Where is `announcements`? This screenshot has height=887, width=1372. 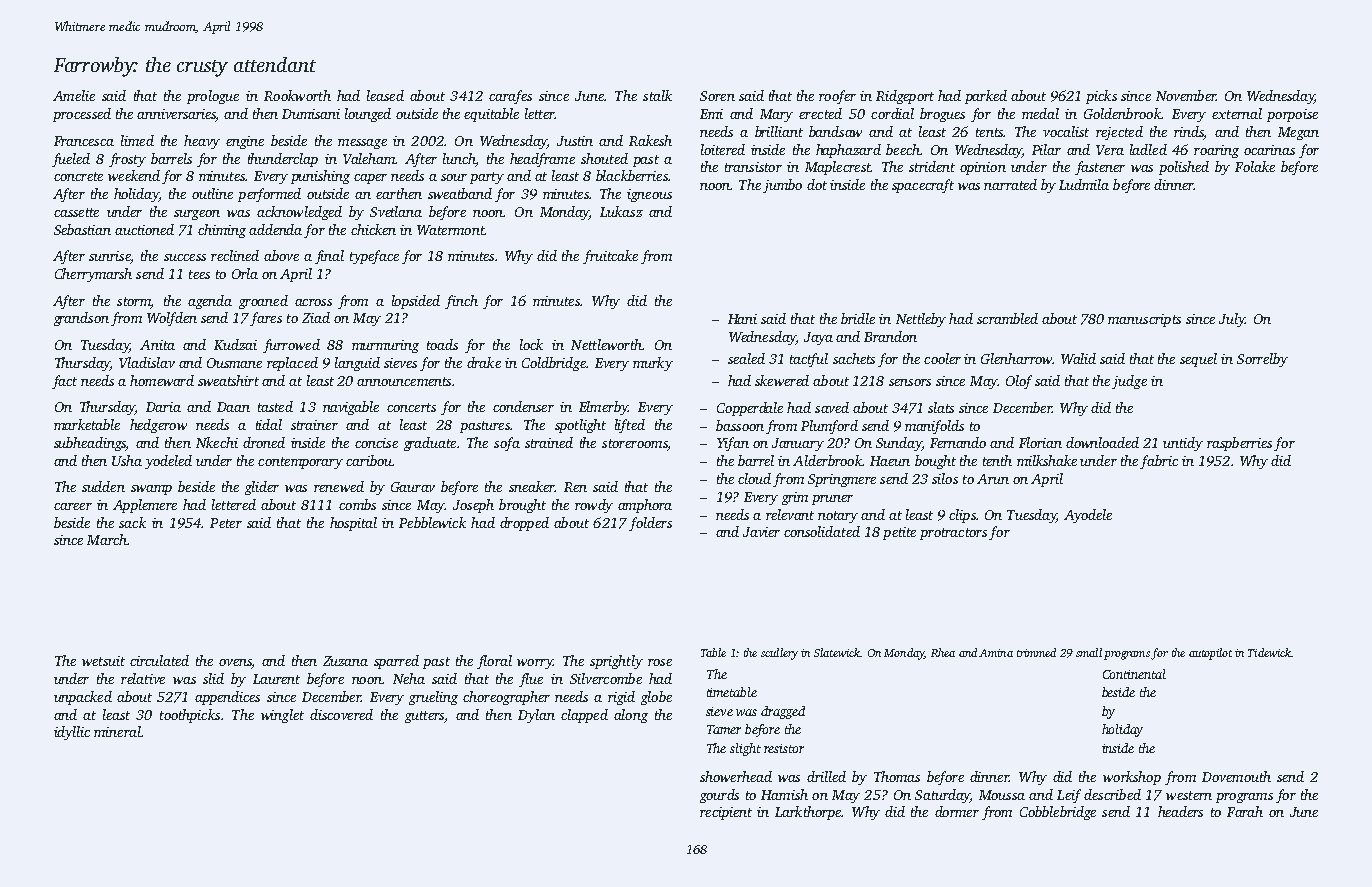
announcements is located at coordinates (404, 381).
